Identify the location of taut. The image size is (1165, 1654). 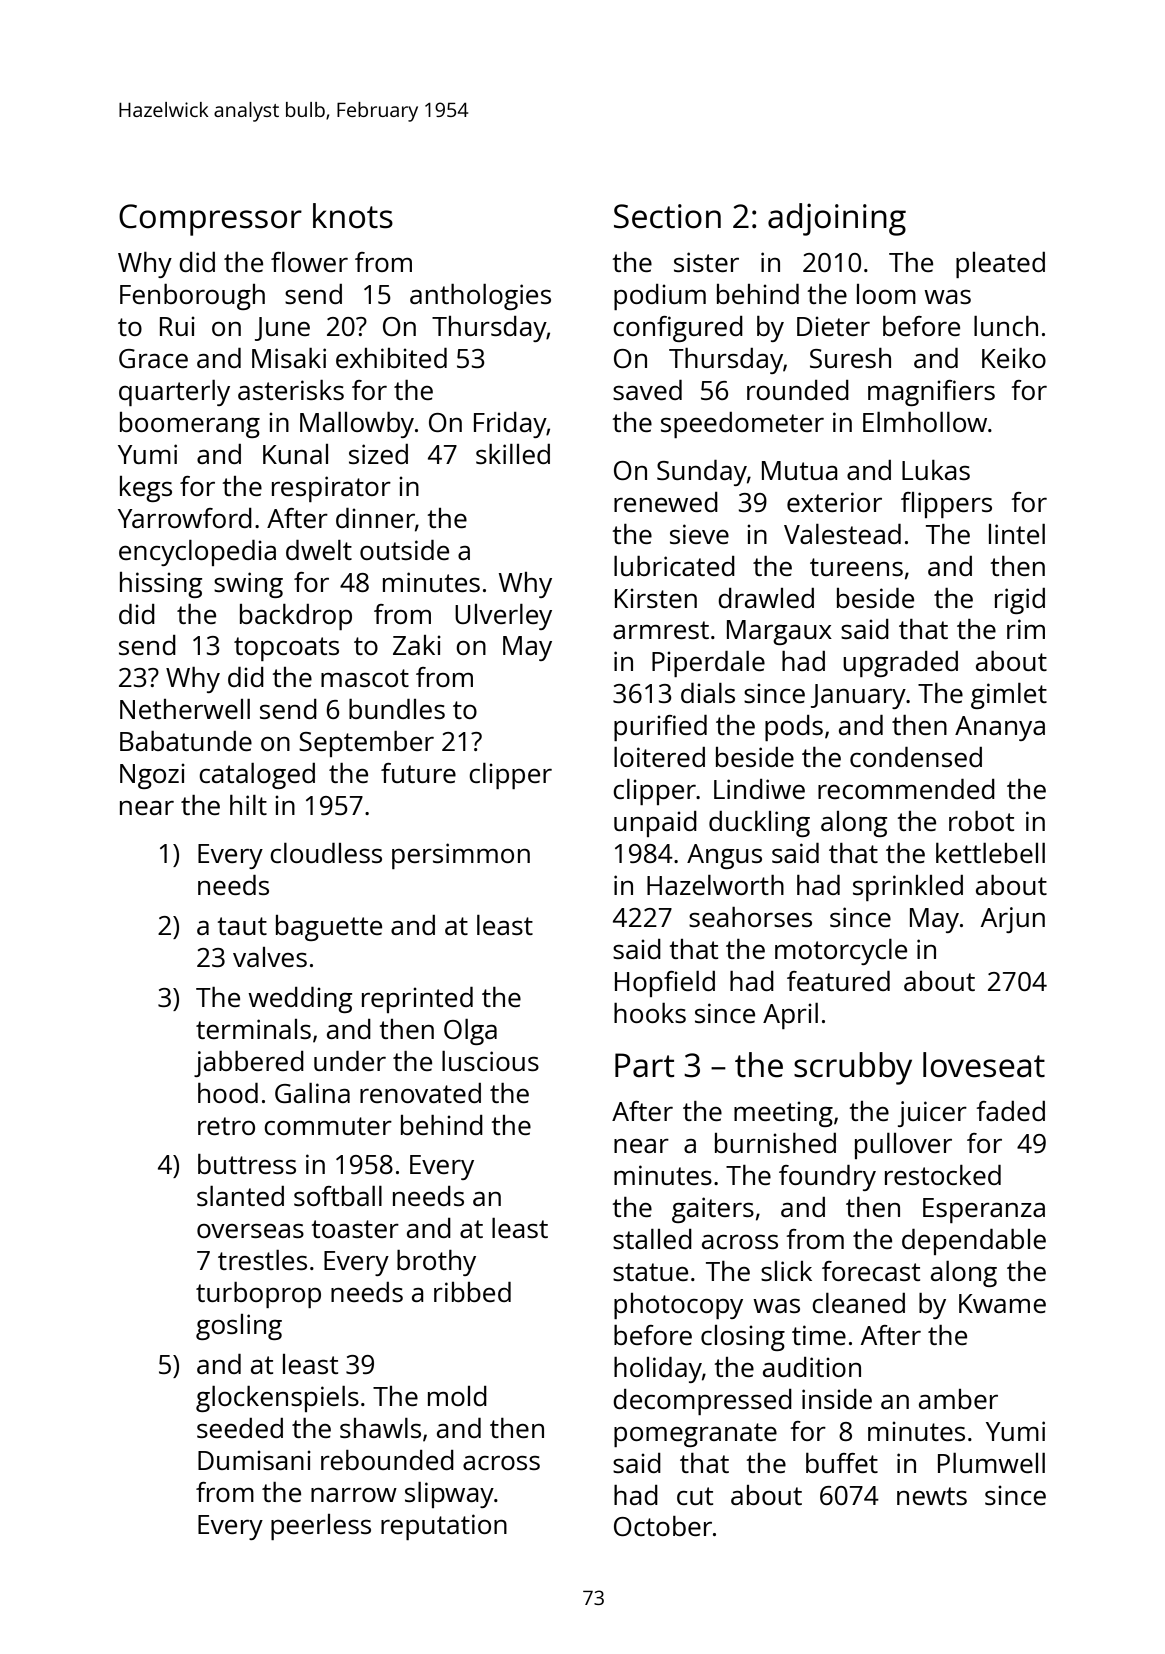
(242, 926).
